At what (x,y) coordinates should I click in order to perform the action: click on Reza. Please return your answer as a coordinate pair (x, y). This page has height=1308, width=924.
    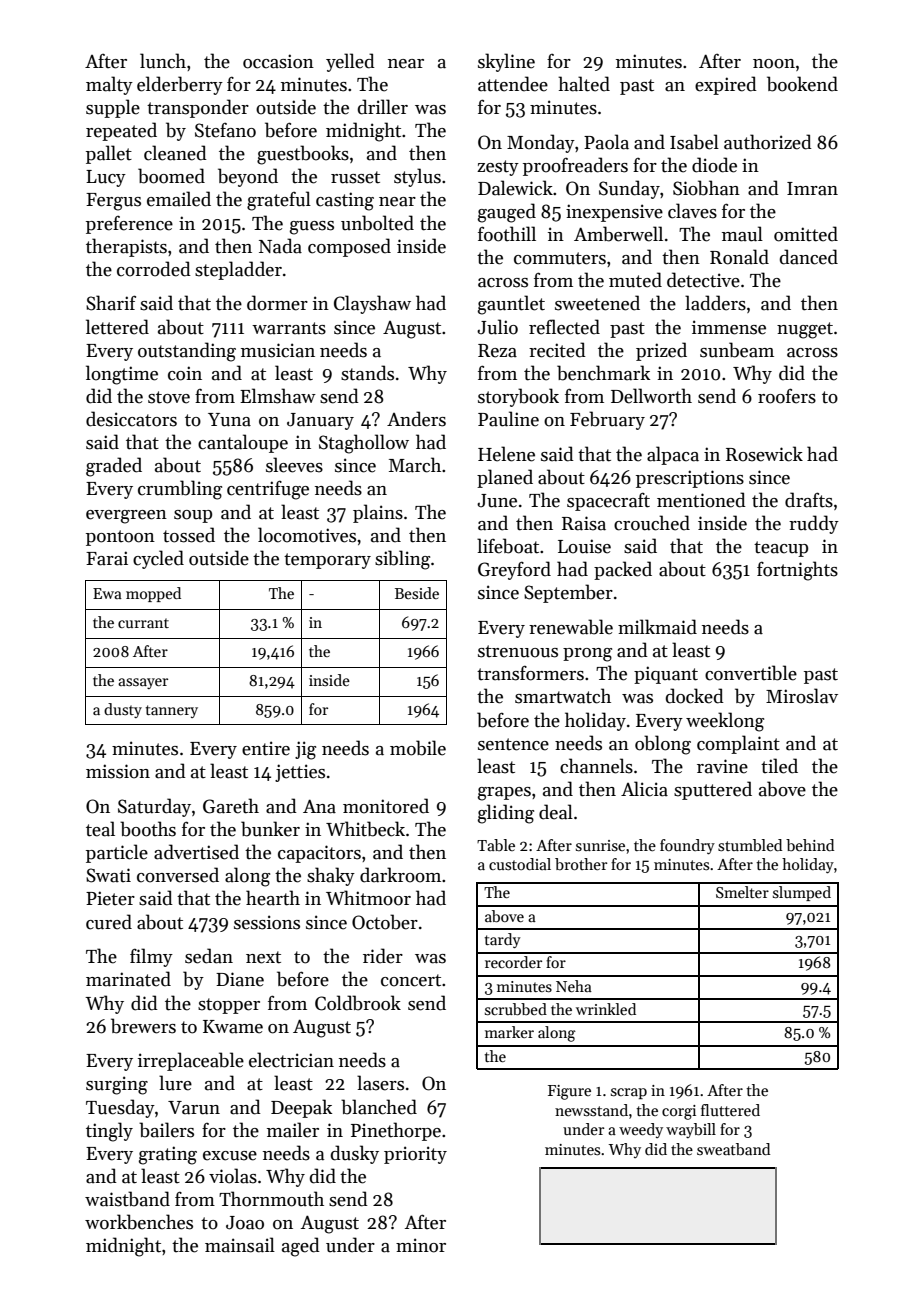
    Looking at the image, I should click on (497, 351).
